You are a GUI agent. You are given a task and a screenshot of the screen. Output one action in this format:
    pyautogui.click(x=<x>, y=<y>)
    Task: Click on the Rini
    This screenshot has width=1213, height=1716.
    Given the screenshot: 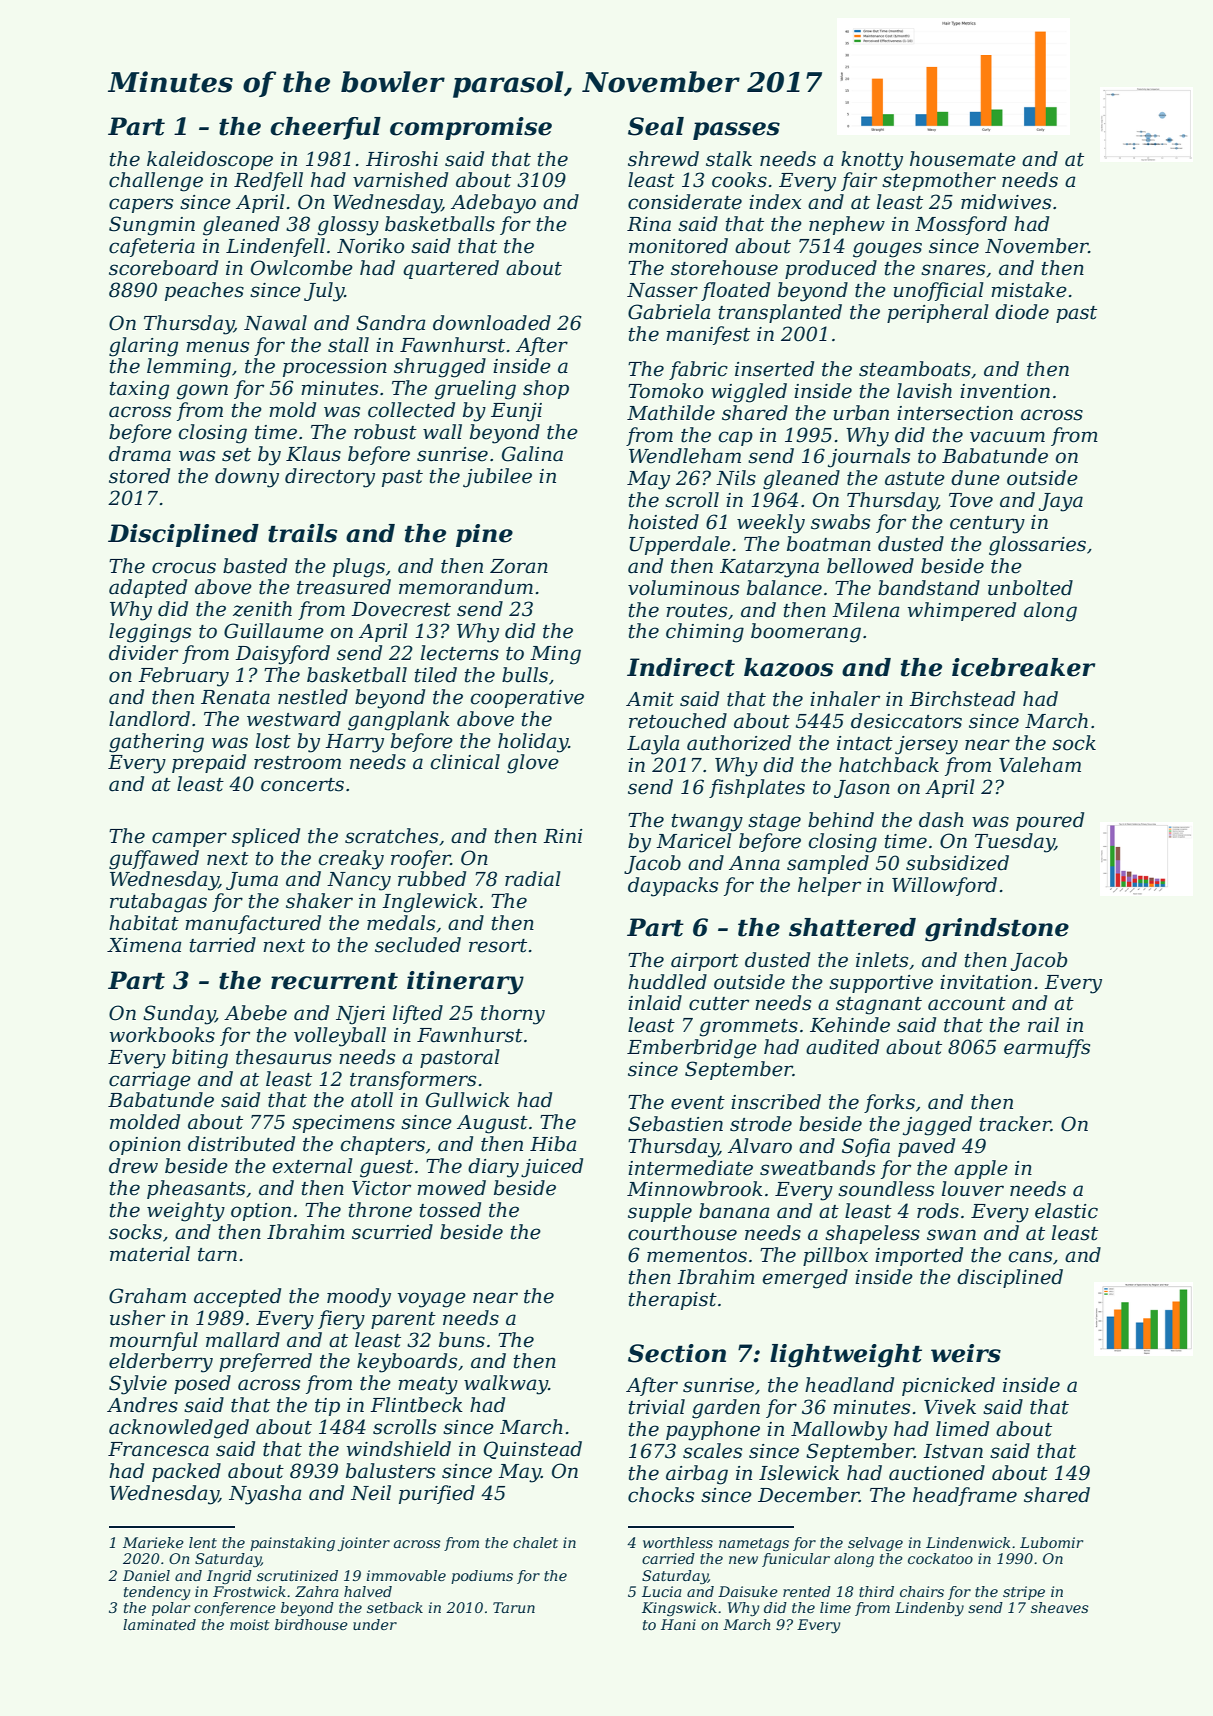 What is the action you would take?
    pyautogui.click(x=563, y=836)
